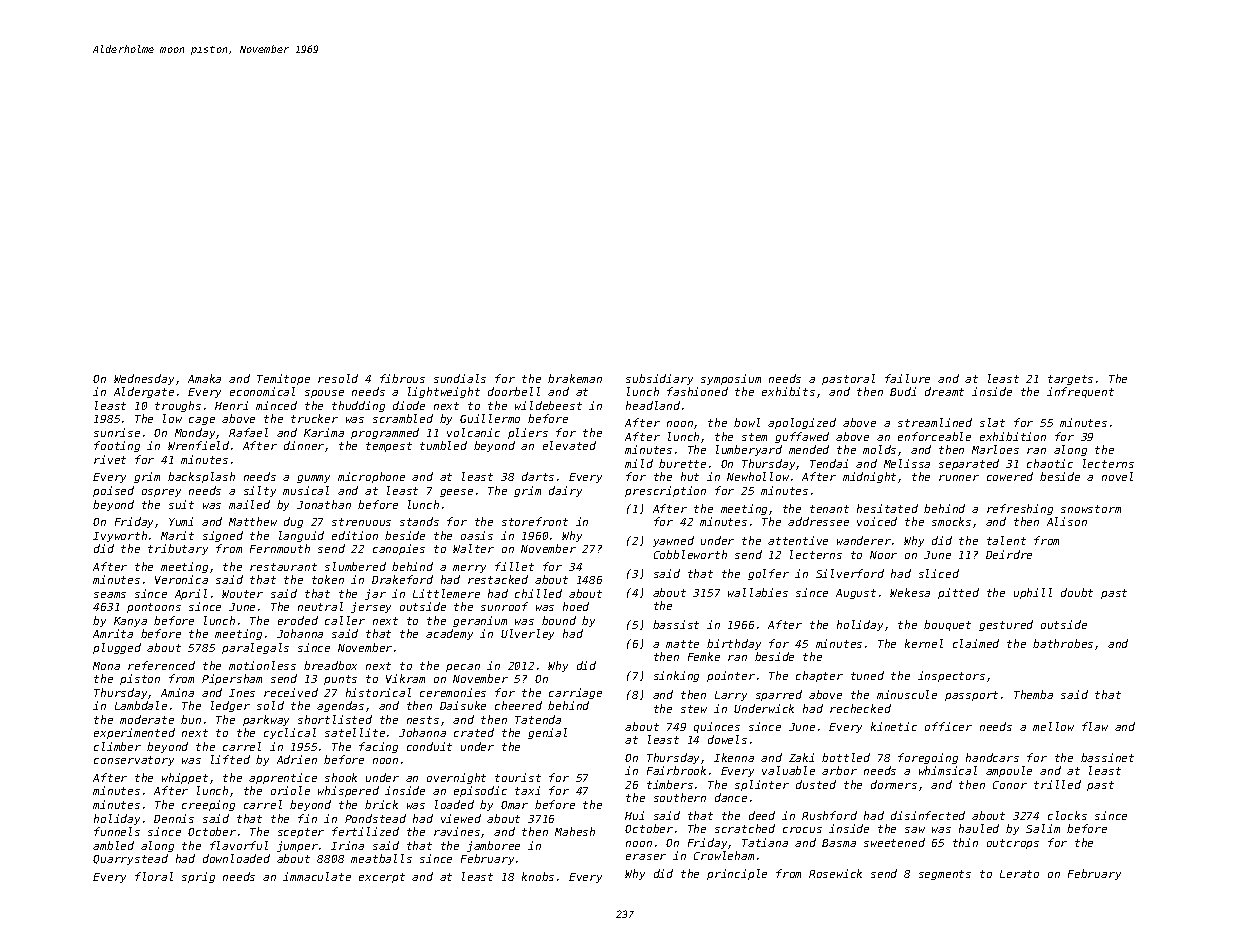  I want to click on knobs, so click(538, 876).
